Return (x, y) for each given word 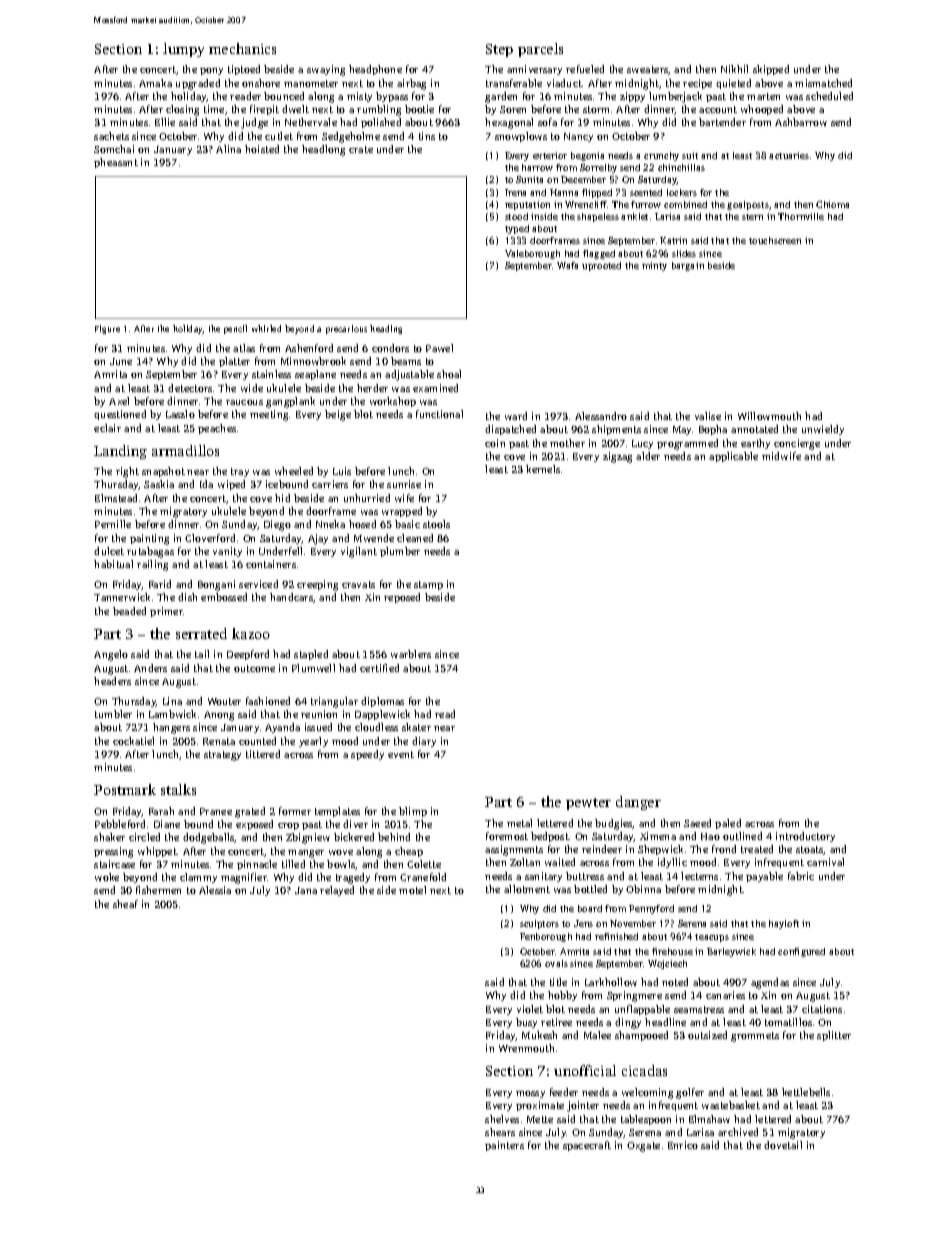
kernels (543, 469)
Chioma (832, 204)
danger (638, 803)
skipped (771, 70)
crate (361, 149)
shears (500, 1132)
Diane (167, 824)
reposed (402, 598)
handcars (291, 597)
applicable (733, 457)
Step (499, 50)
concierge (797, 444)
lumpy (183, 50)
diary (424, 742)
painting (149, 539)
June (121, 361)
